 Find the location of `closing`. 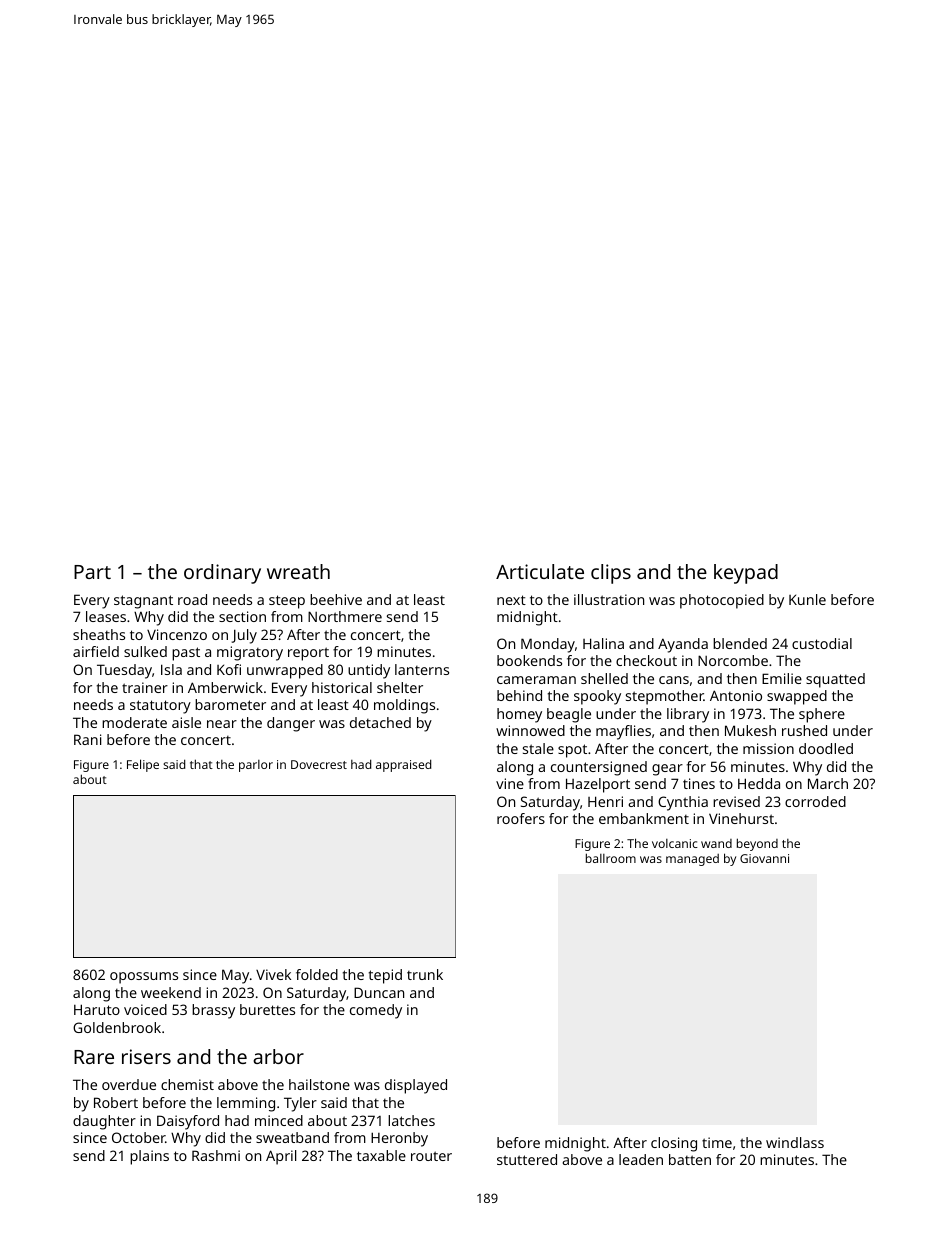

closing is located at coordinates (674, 1144).
